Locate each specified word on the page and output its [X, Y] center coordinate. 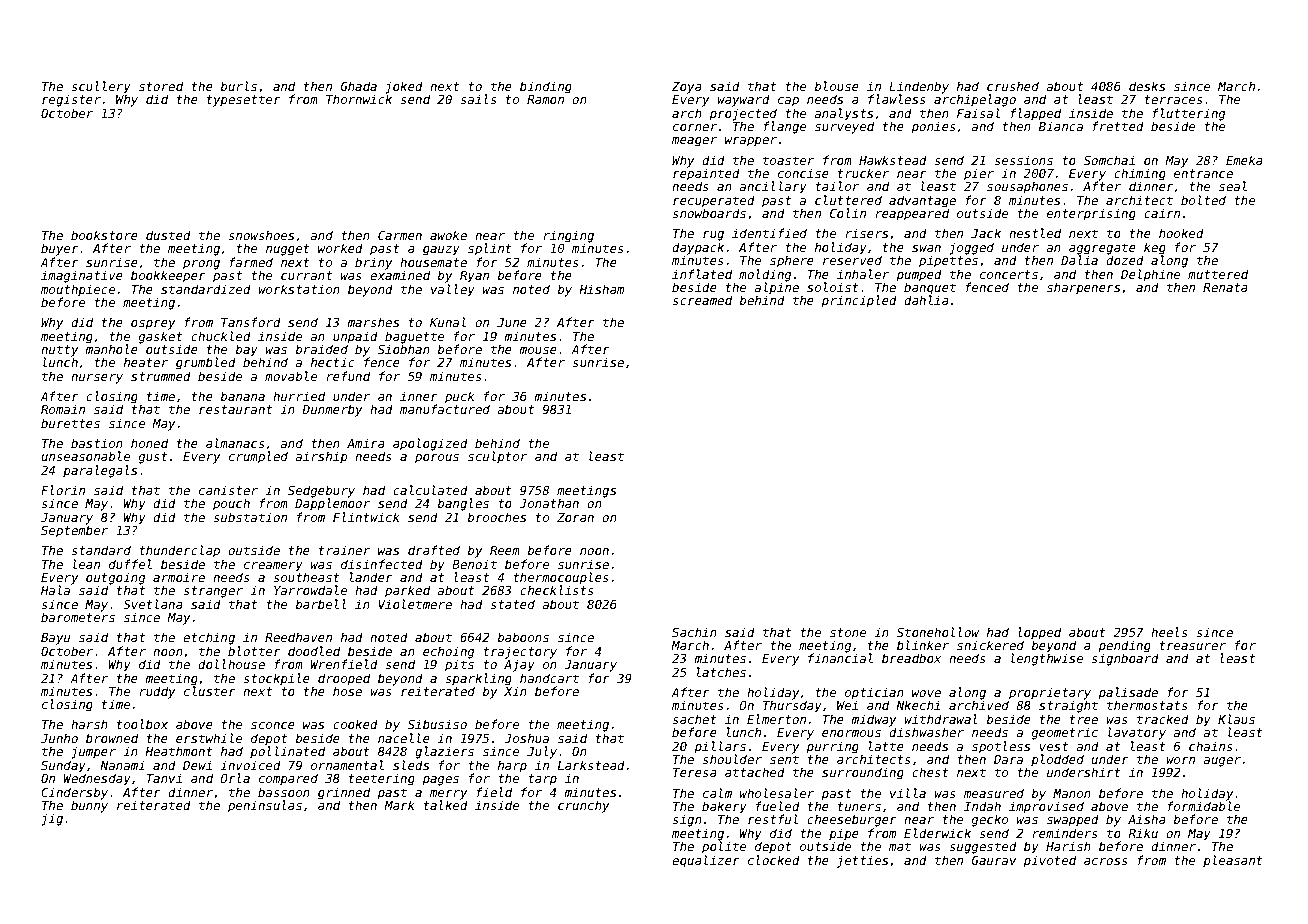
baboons [523, 637]
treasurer [1193, 645]
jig [52, 819]
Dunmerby [332, 410]
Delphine [1150, 275]
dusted [168, 235]
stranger [213, 592]
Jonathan [549, 503]
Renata [1225, 287]
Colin [848, 213]
